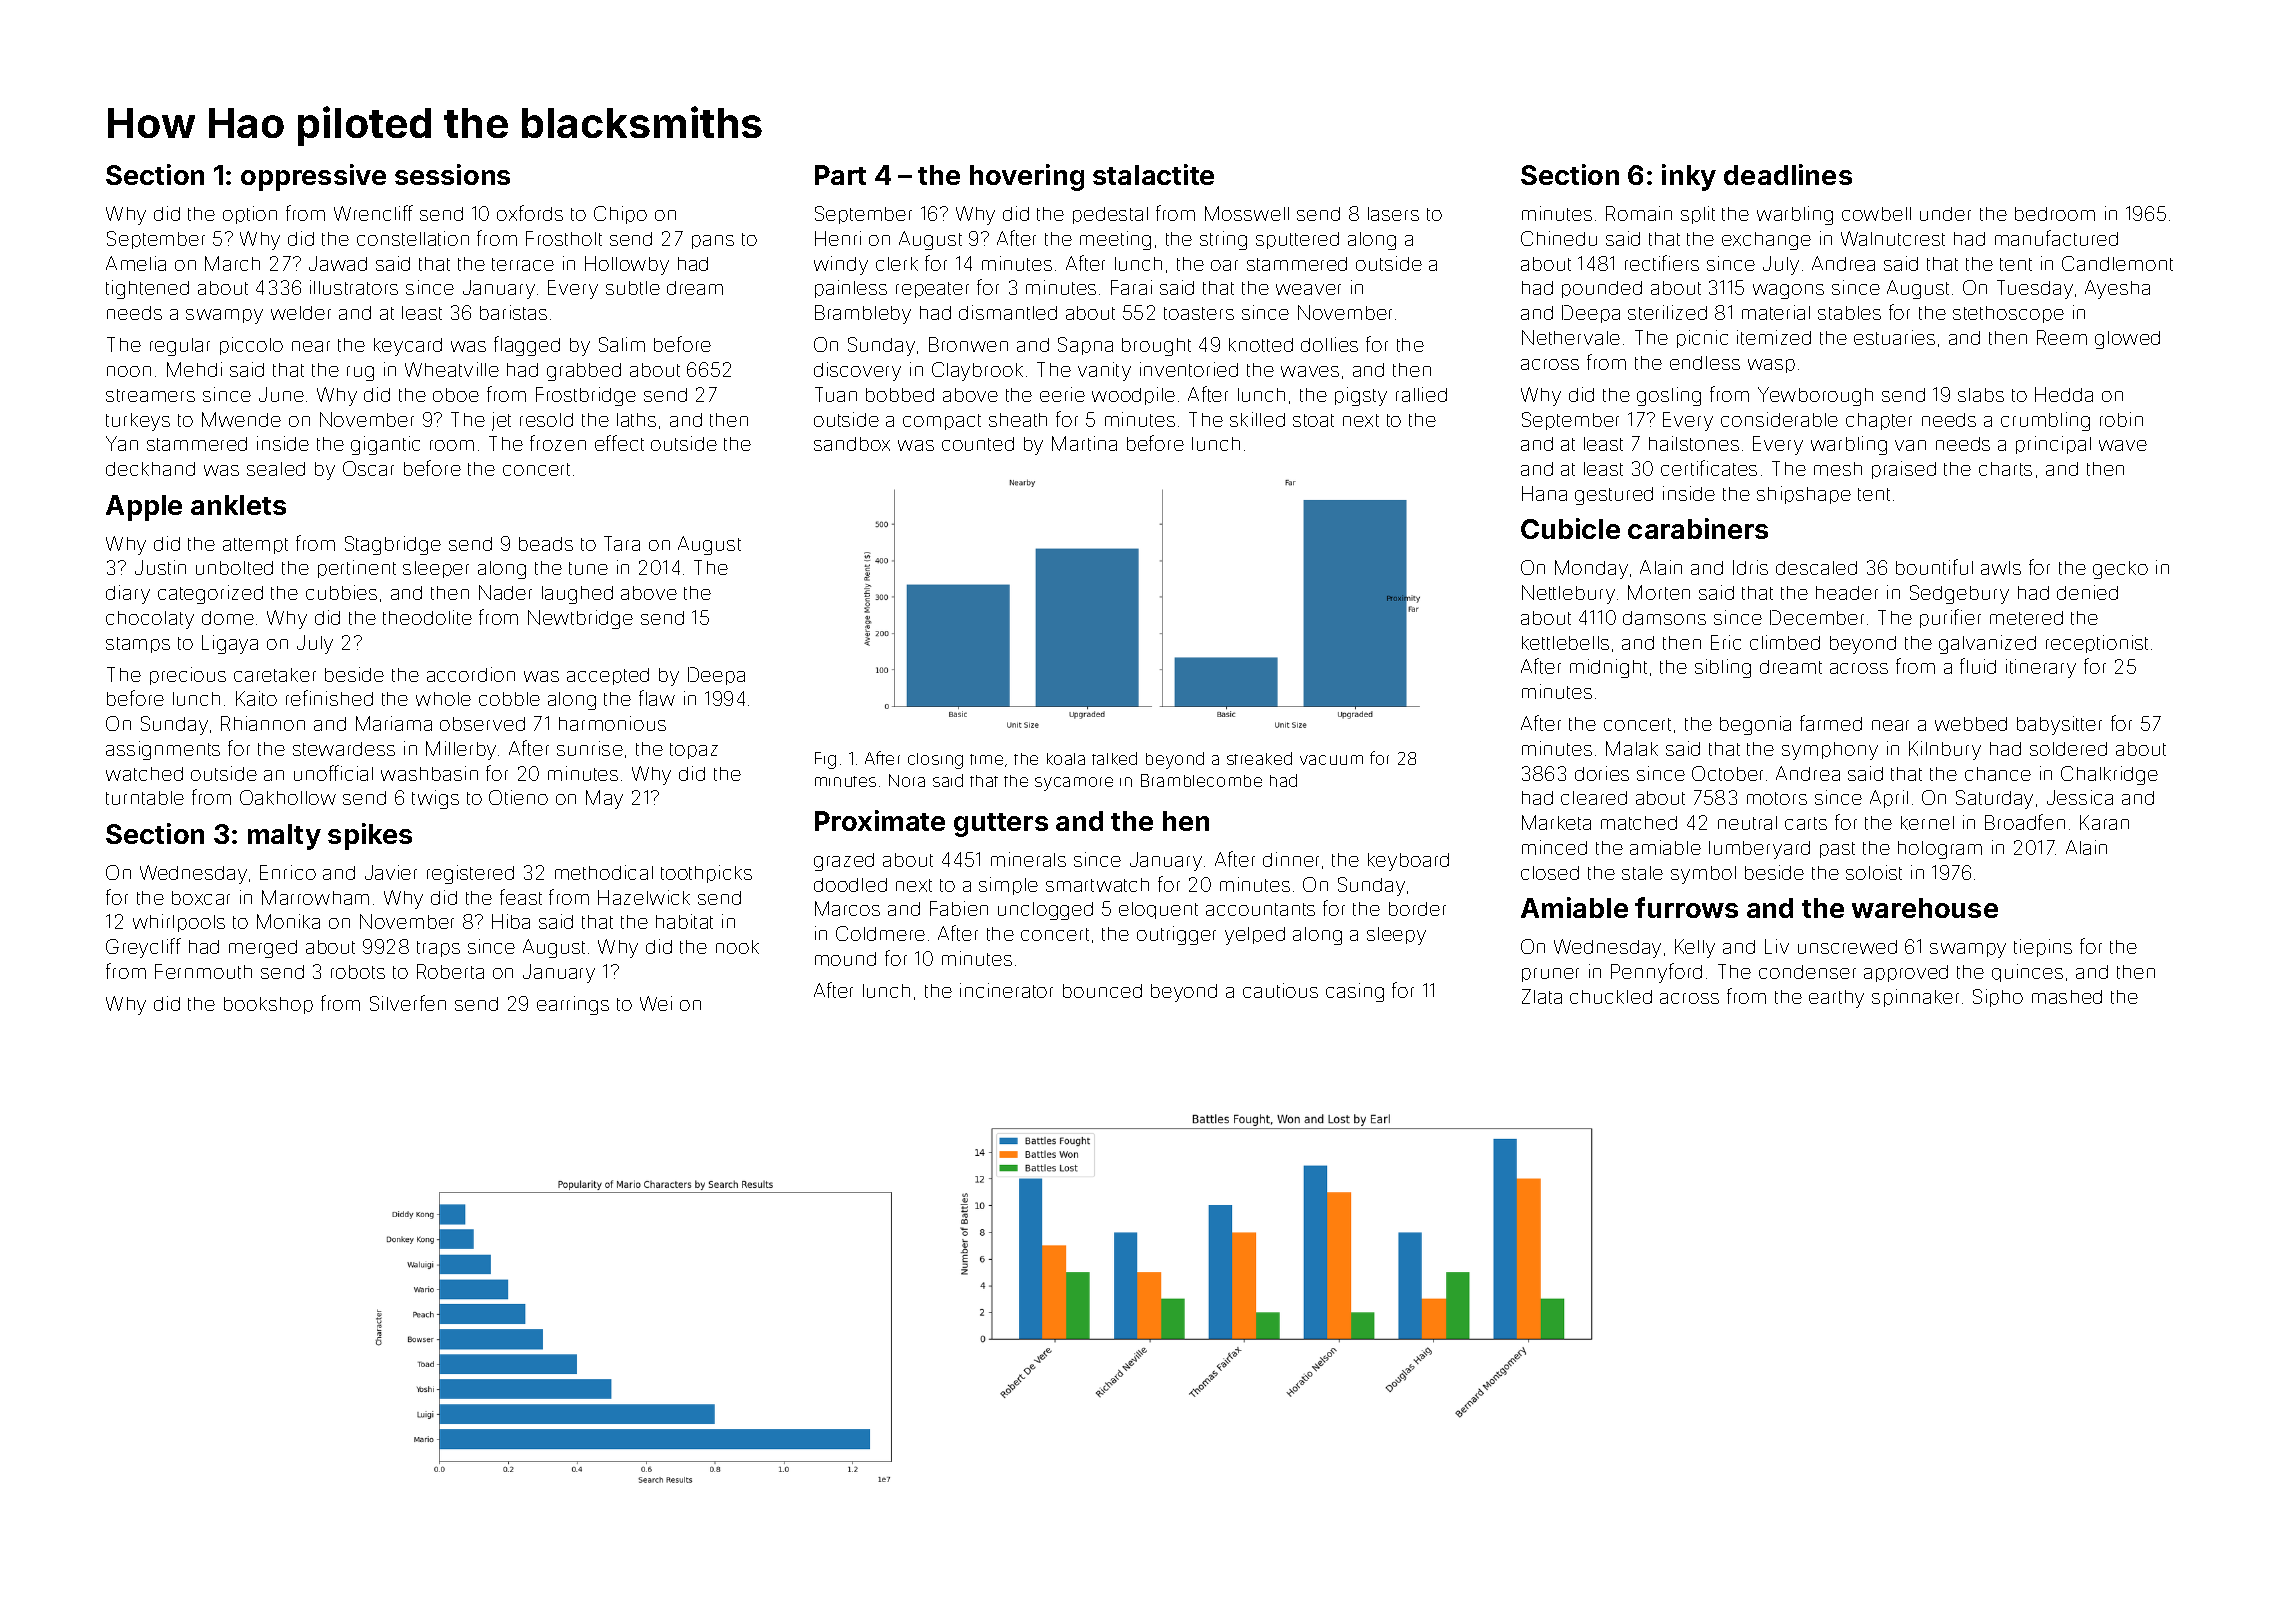 The height and width of the document is (1614, 2282). I want to click on Apple, so click(144, 508).
